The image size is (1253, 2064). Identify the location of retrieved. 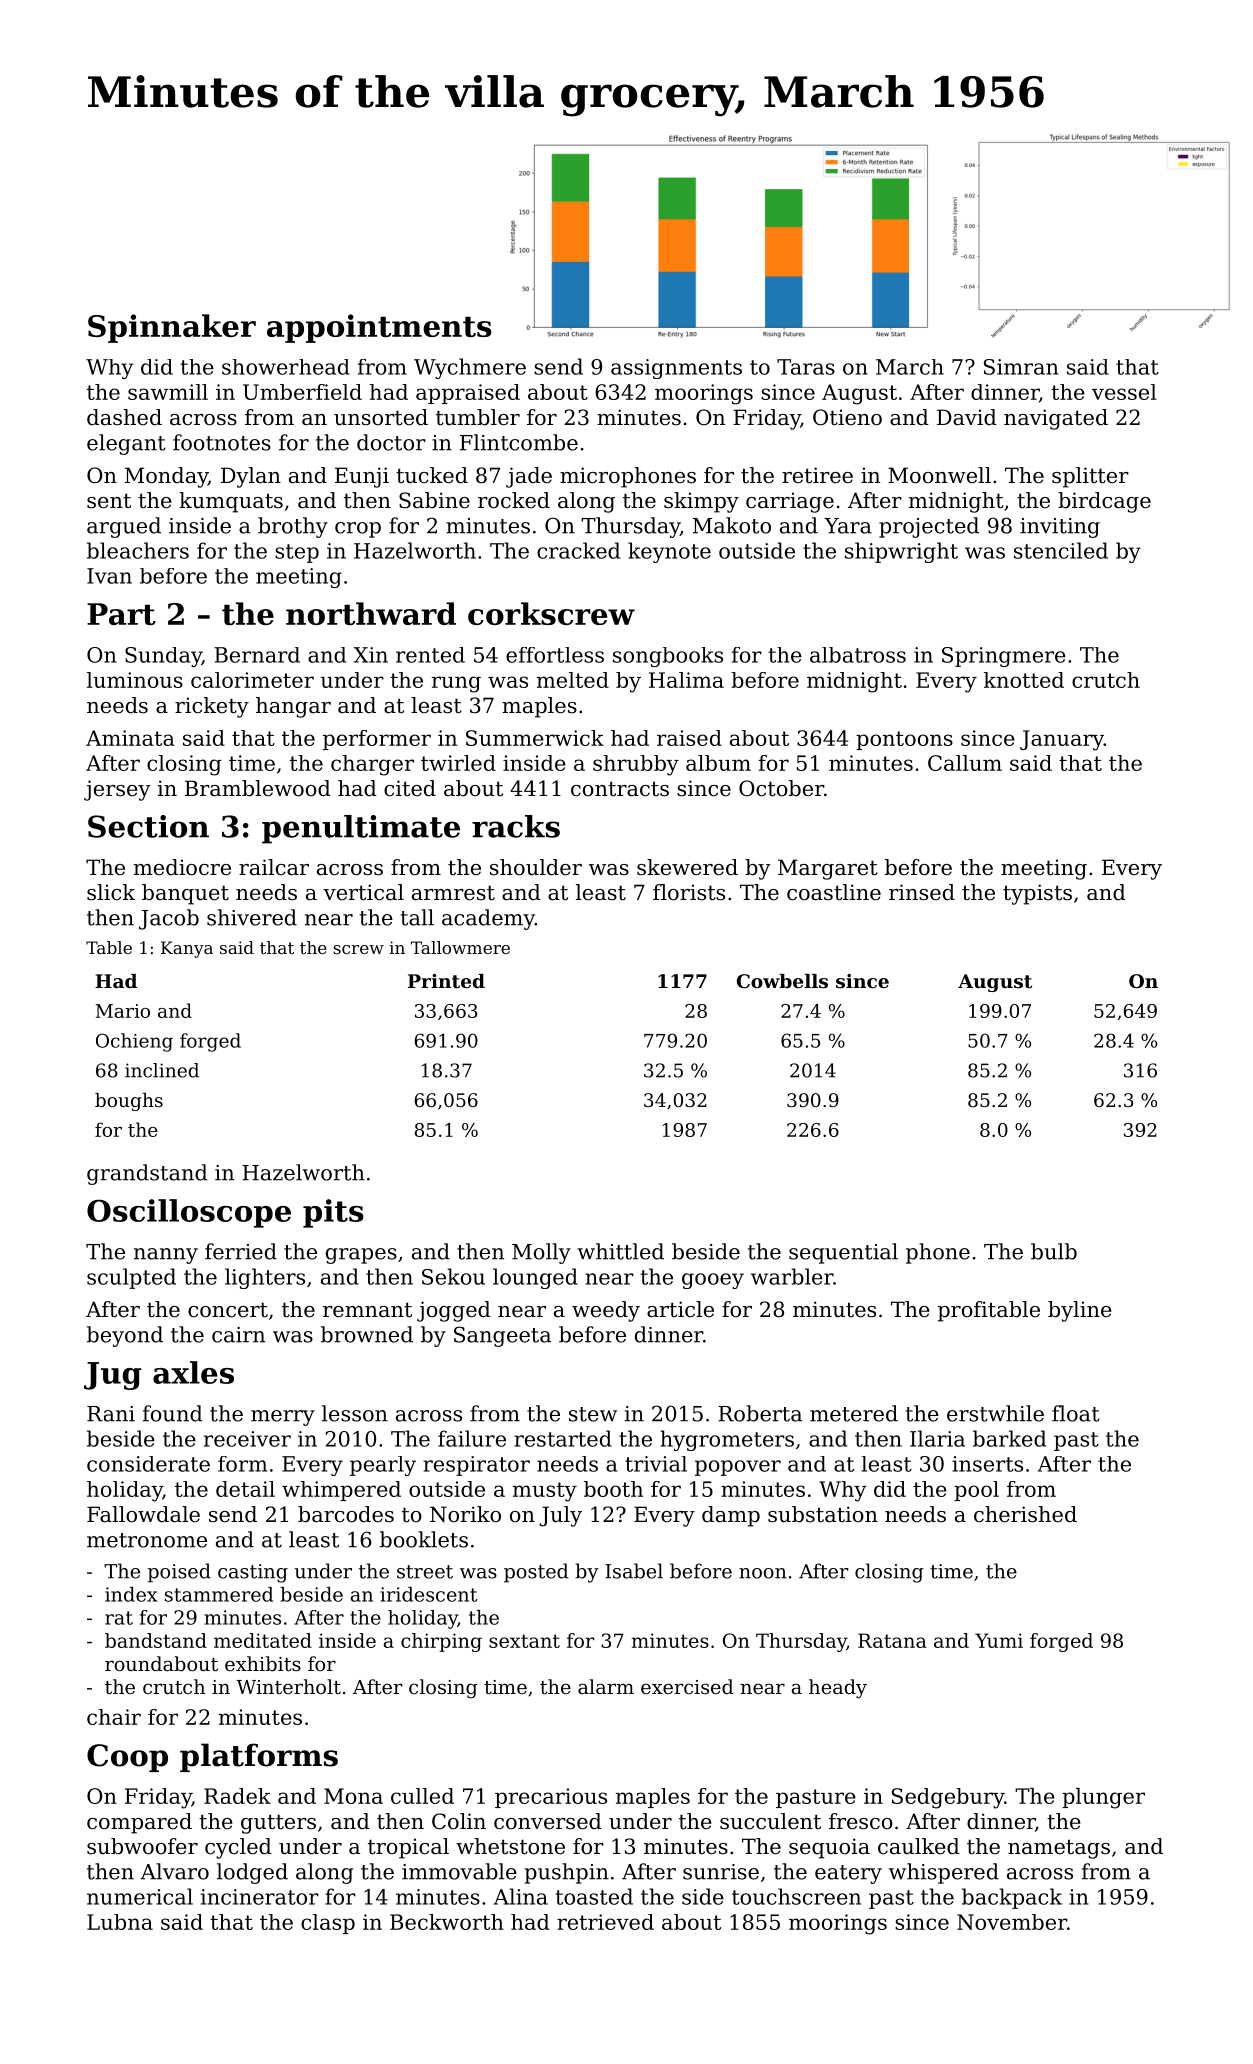
(605, 1922).
